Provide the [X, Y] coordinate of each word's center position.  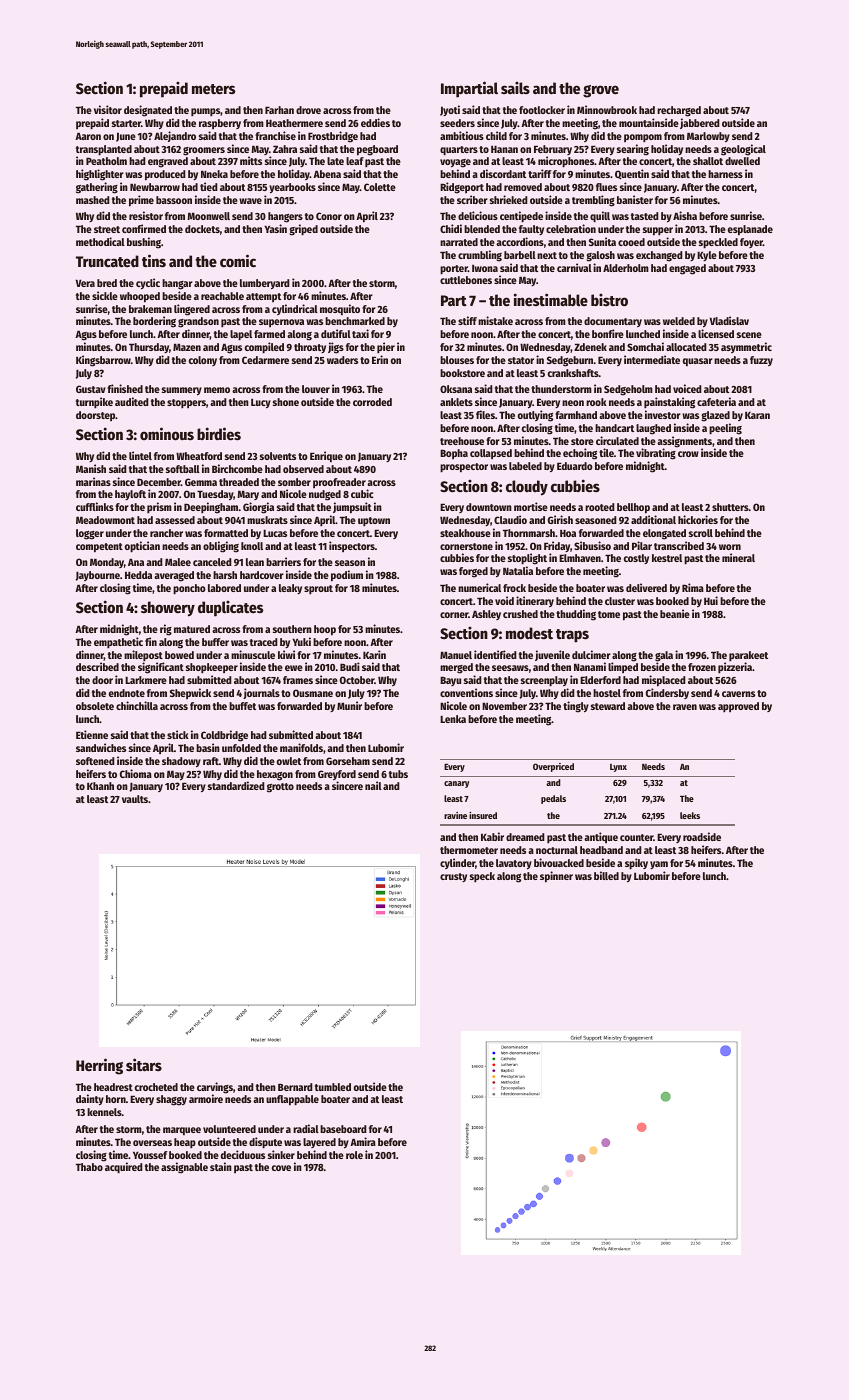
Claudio [510, 519]
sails [515, 88]
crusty [453, 877]
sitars [144, 1064]
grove [601, 91]
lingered [192, 310]
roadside [702, 836]
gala [664, 656]
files [485, 414]
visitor [108, 109]
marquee [182, 1131]
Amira [363, 1141]
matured [192, 629]
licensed [716, 333]
